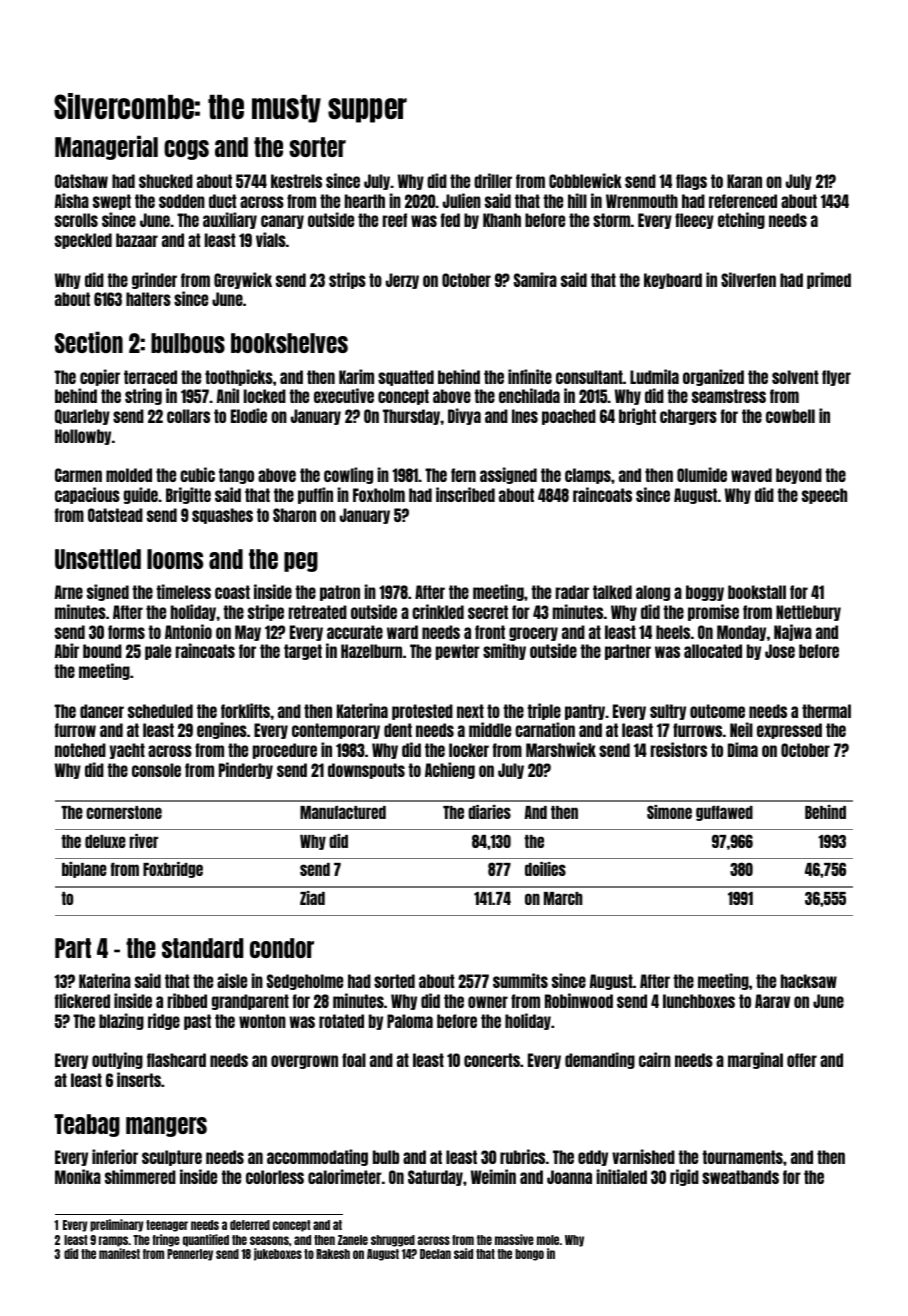 The height and width of the page is (1316, 908). I want to click on fleecy, so click(694, 221).
